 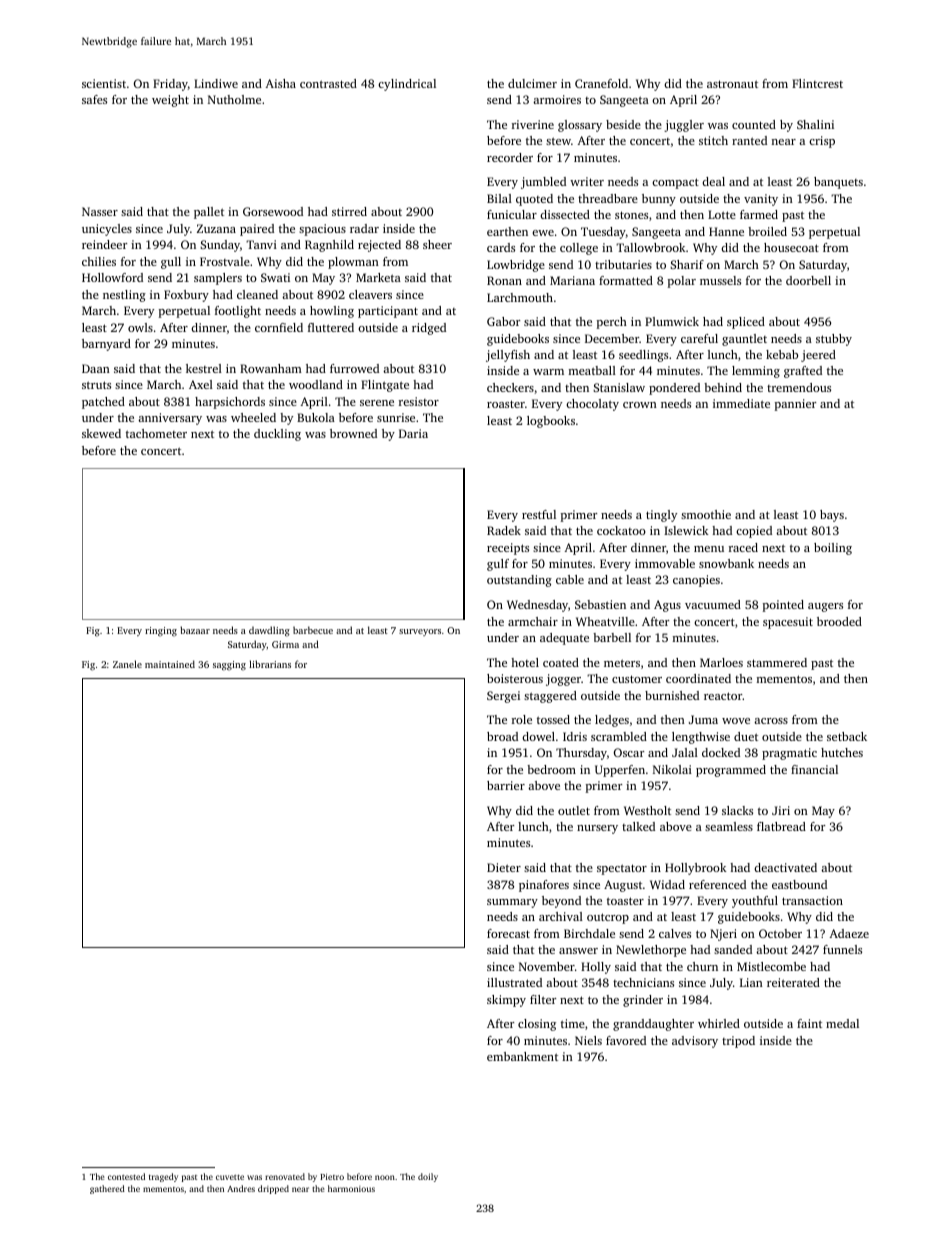 I want to click on Daria, so click(x=413, y=433).
